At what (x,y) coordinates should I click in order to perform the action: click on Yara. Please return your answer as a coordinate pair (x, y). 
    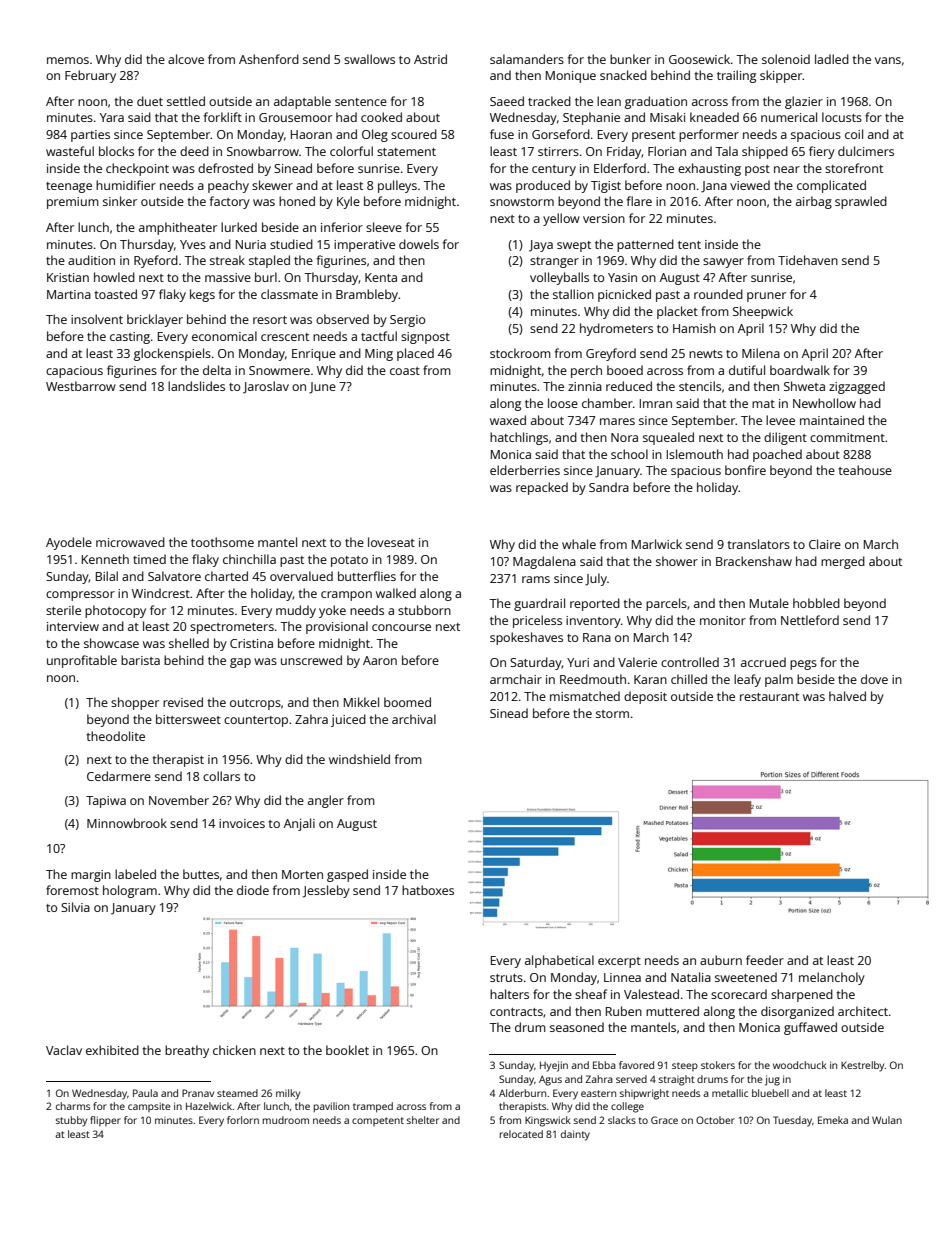
    Looking at the image, I should click on (112, 117).
